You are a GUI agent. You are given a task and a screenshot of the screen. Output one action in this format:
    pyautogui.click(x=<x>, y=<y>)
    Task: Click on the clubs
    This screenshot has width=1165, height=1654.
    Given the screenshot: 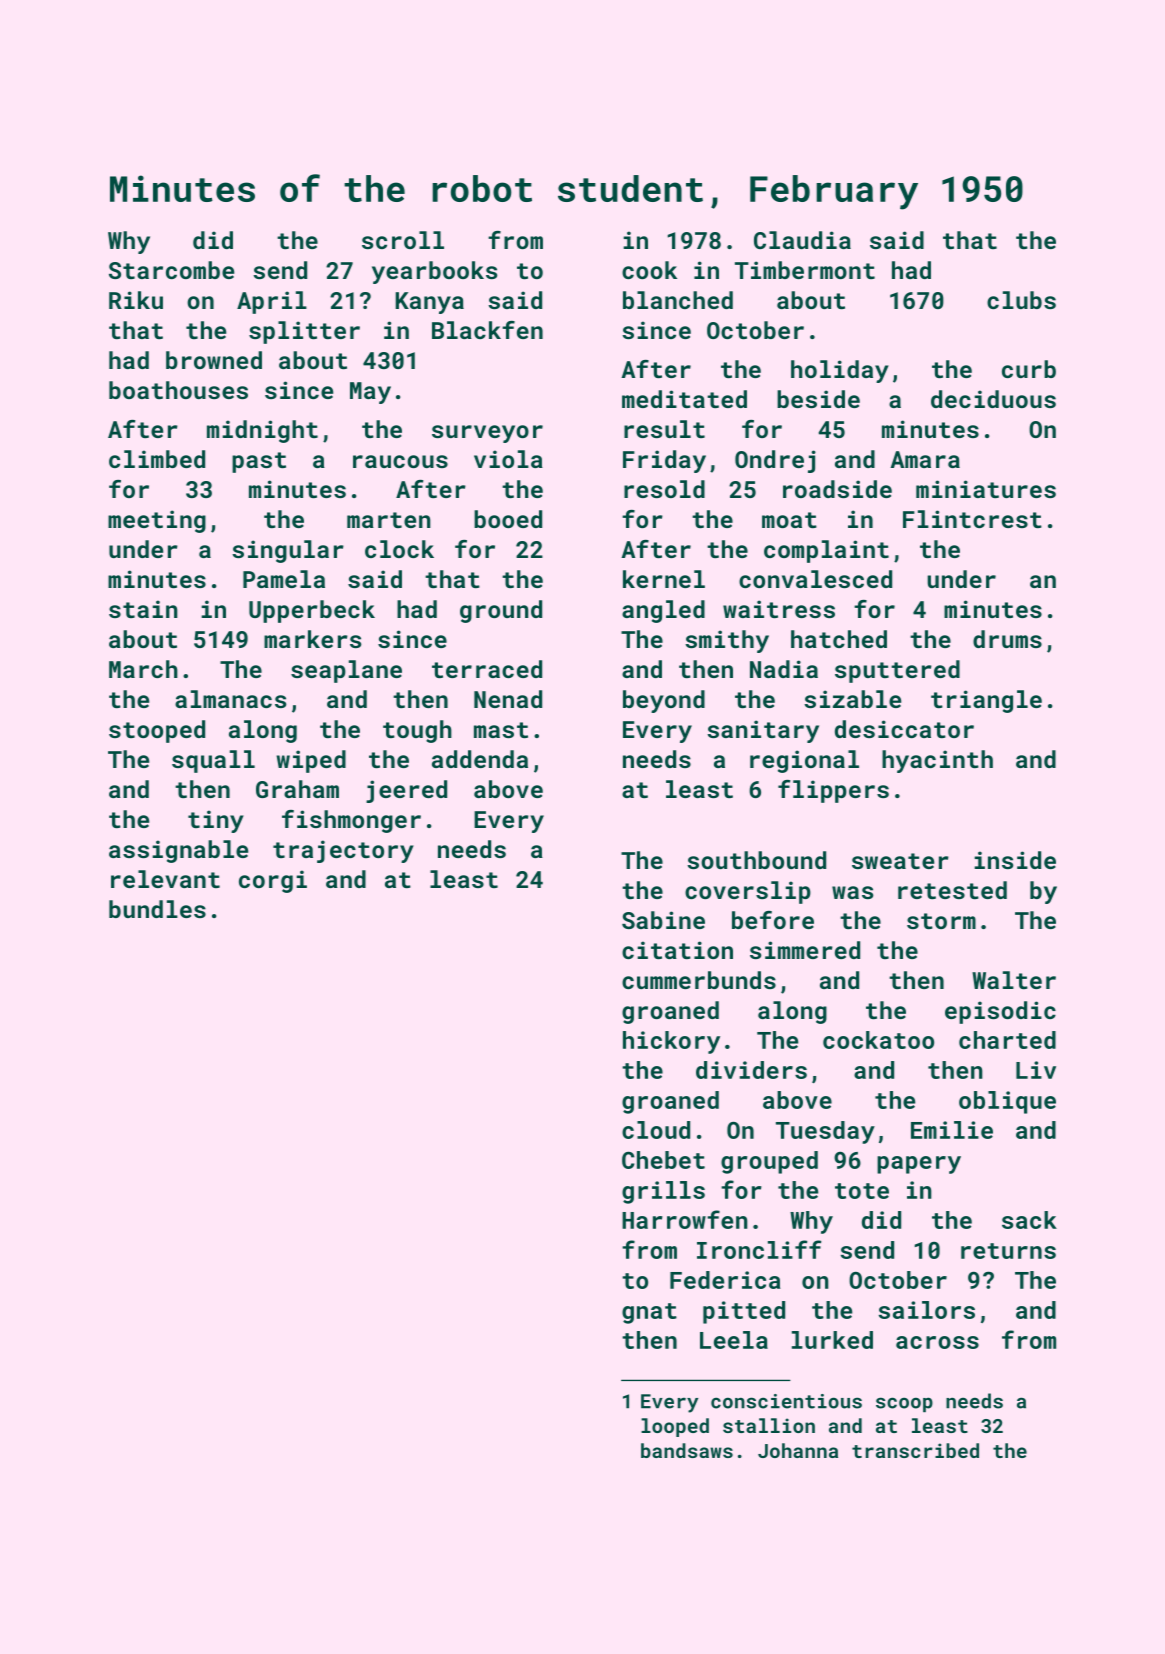 What is the action you would take?
    pyautogui.click(x=1021, y=300)
